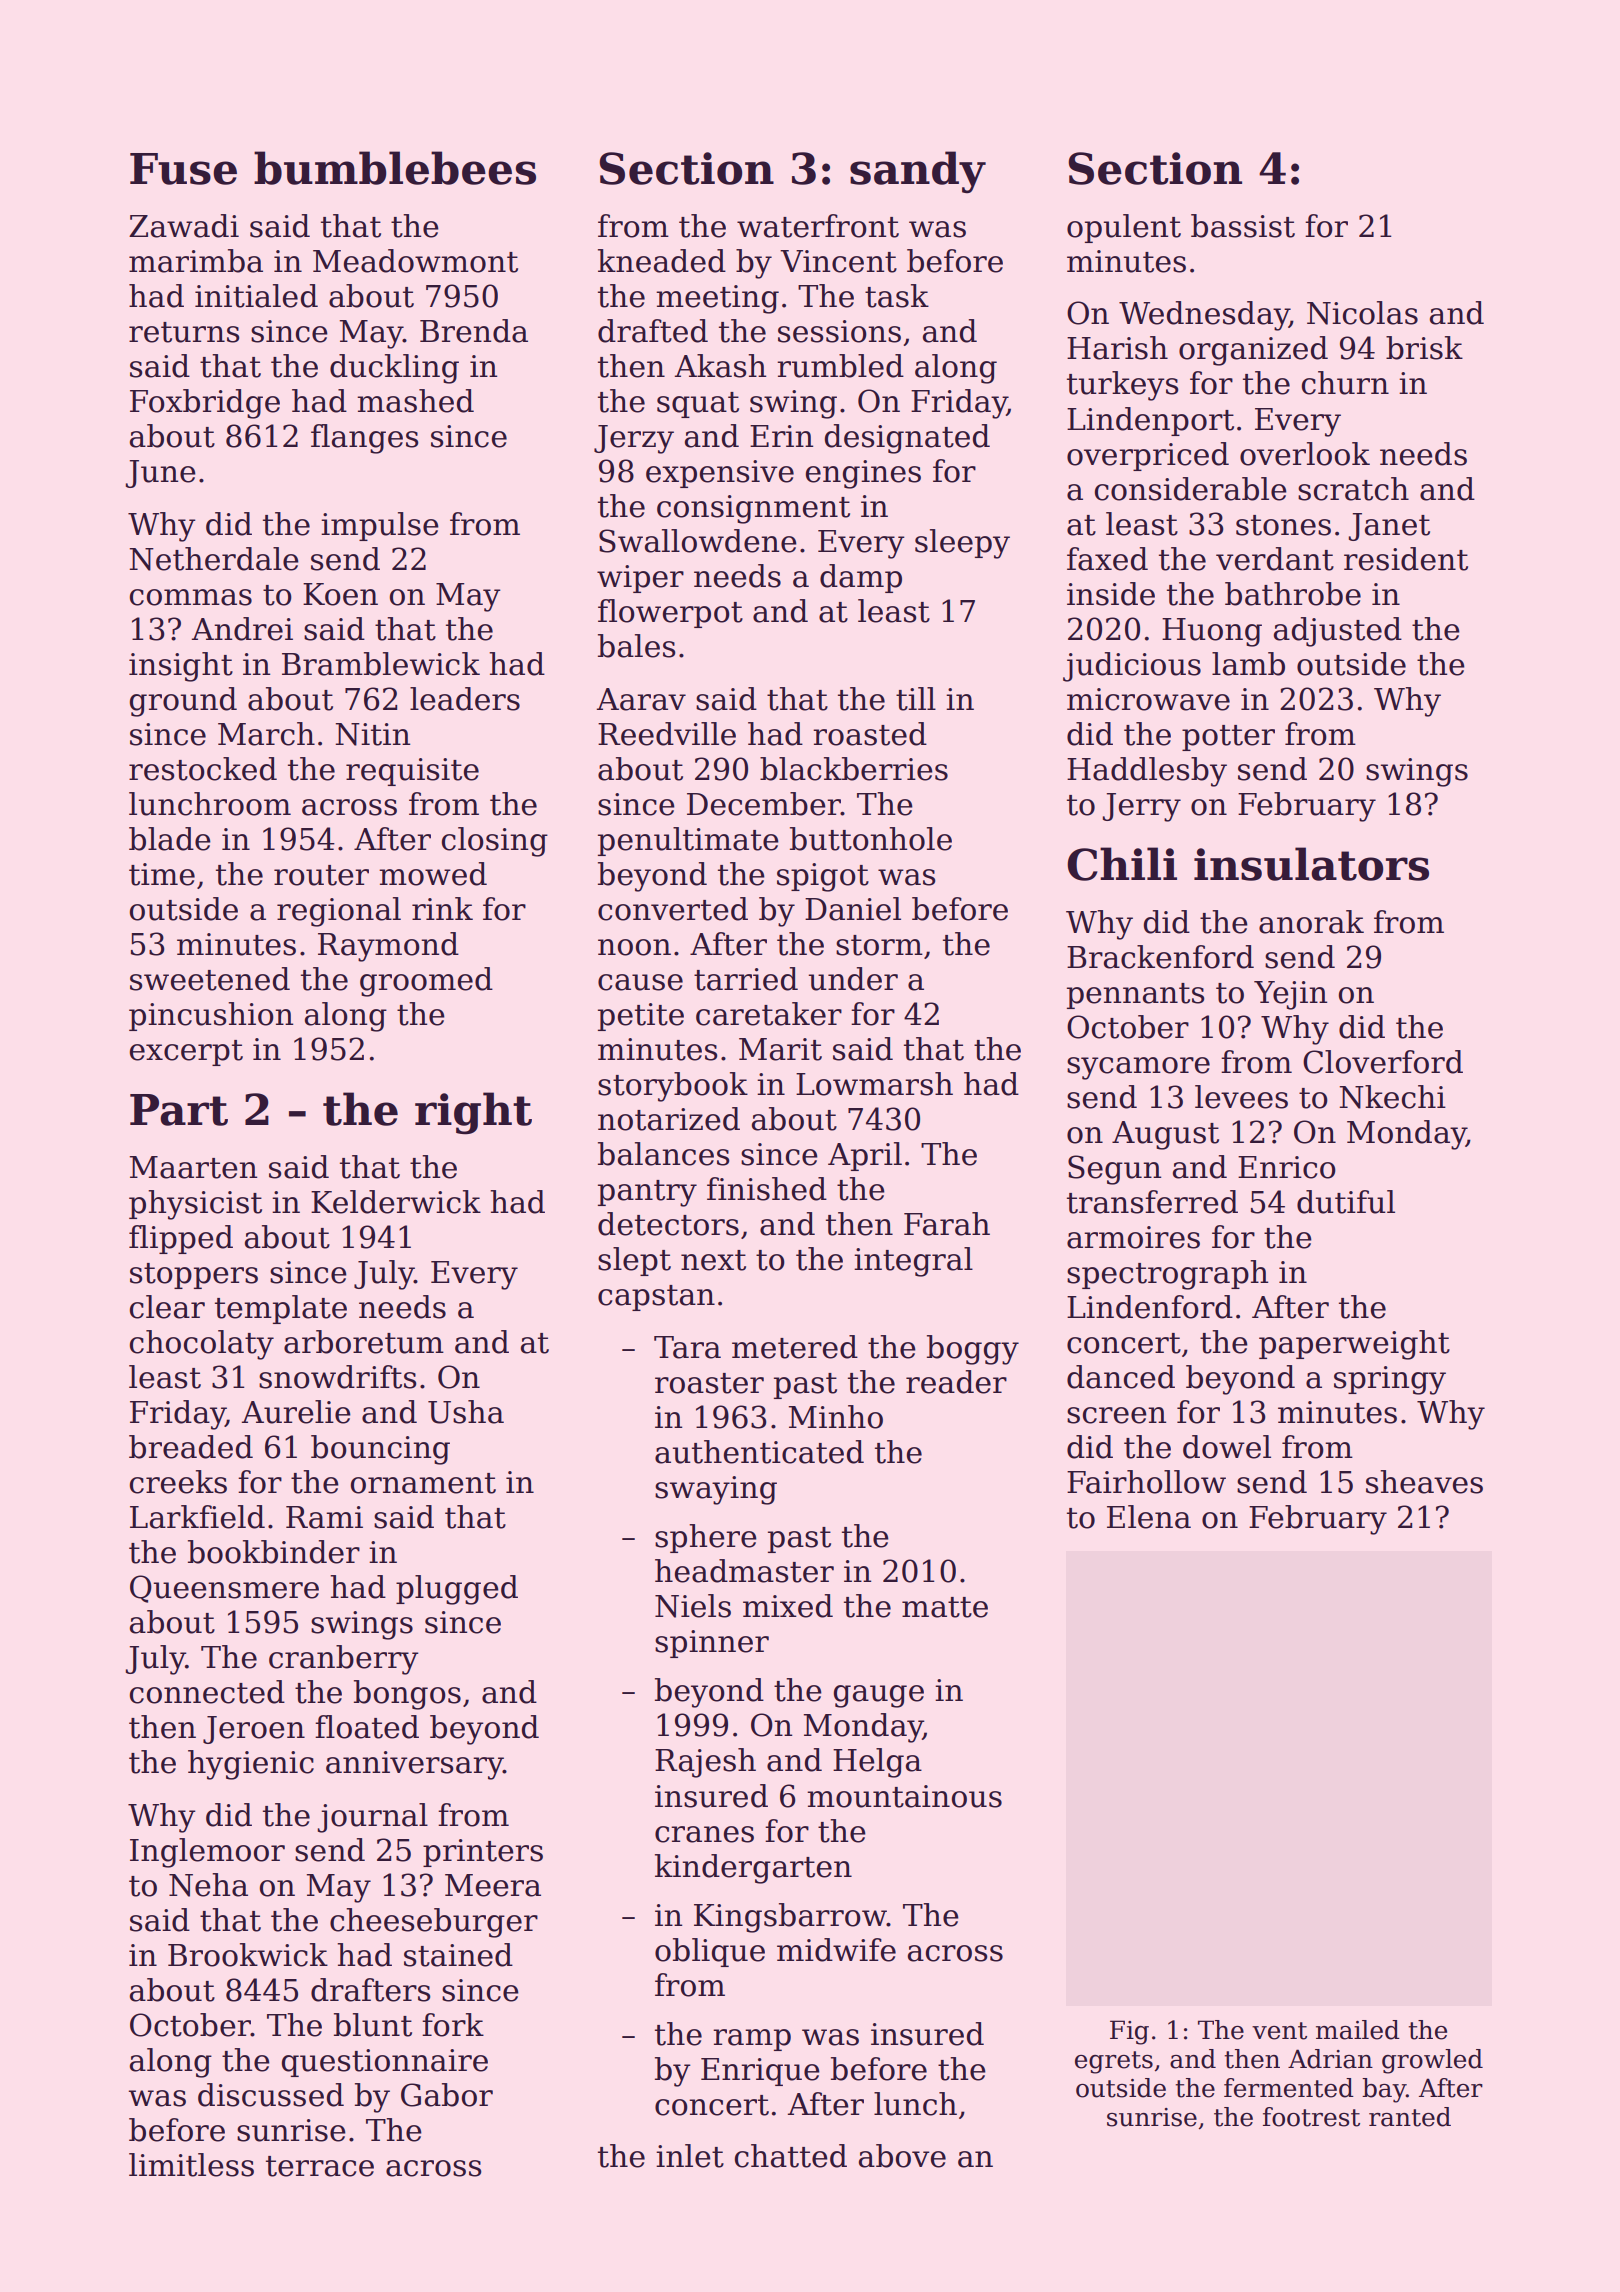 The width and height of the screenshot is (1620, 2292). I want to click on lamb, so click(1248, 664).
